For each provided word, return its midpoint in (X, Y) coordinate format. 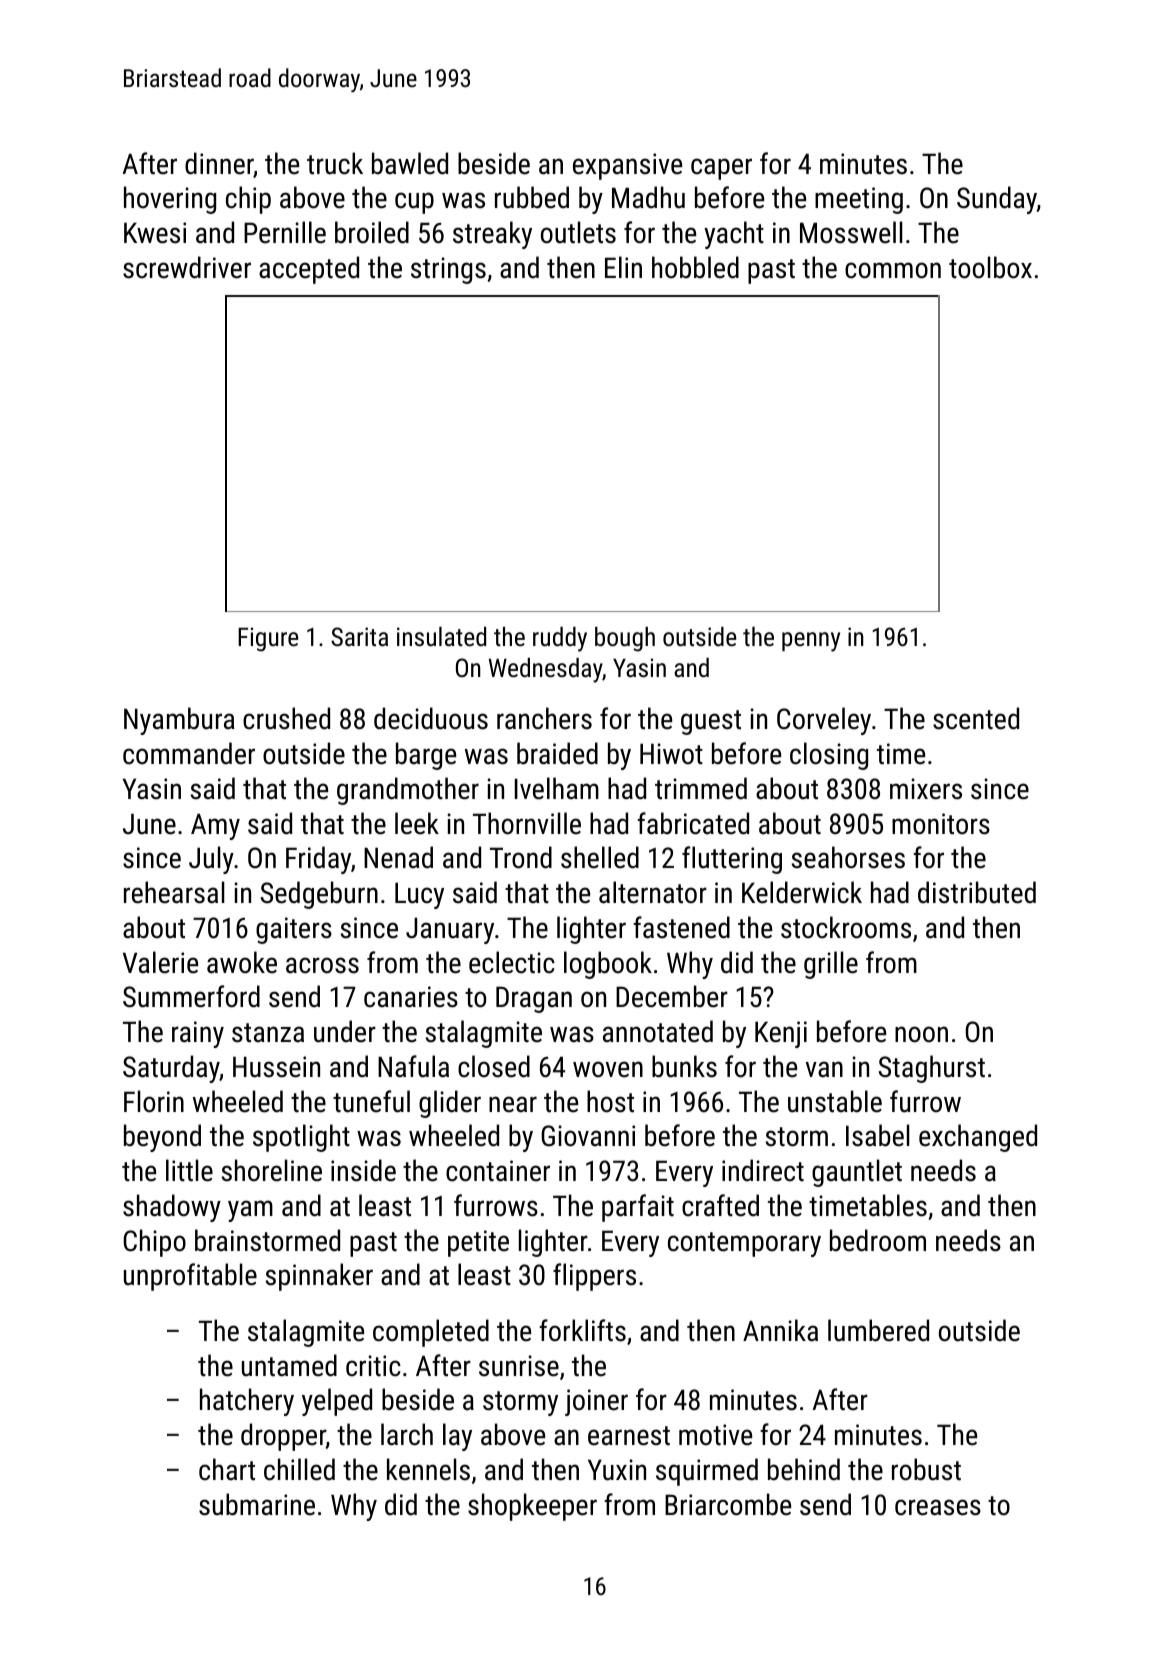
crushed (286, 718)
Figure (268, 639)
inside (363, 1170)
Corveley (824, 721)
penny (811, 642)
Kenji (781, 1034)
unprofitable (190, 1277)
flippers (594, 1277)
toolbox (990, 267)
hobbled (695, 267)
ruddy (560, 639)
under (345, 1031)
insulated (441, 636)
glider (450, 1104)
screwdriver (187, 267)
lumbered (878, 1330)
